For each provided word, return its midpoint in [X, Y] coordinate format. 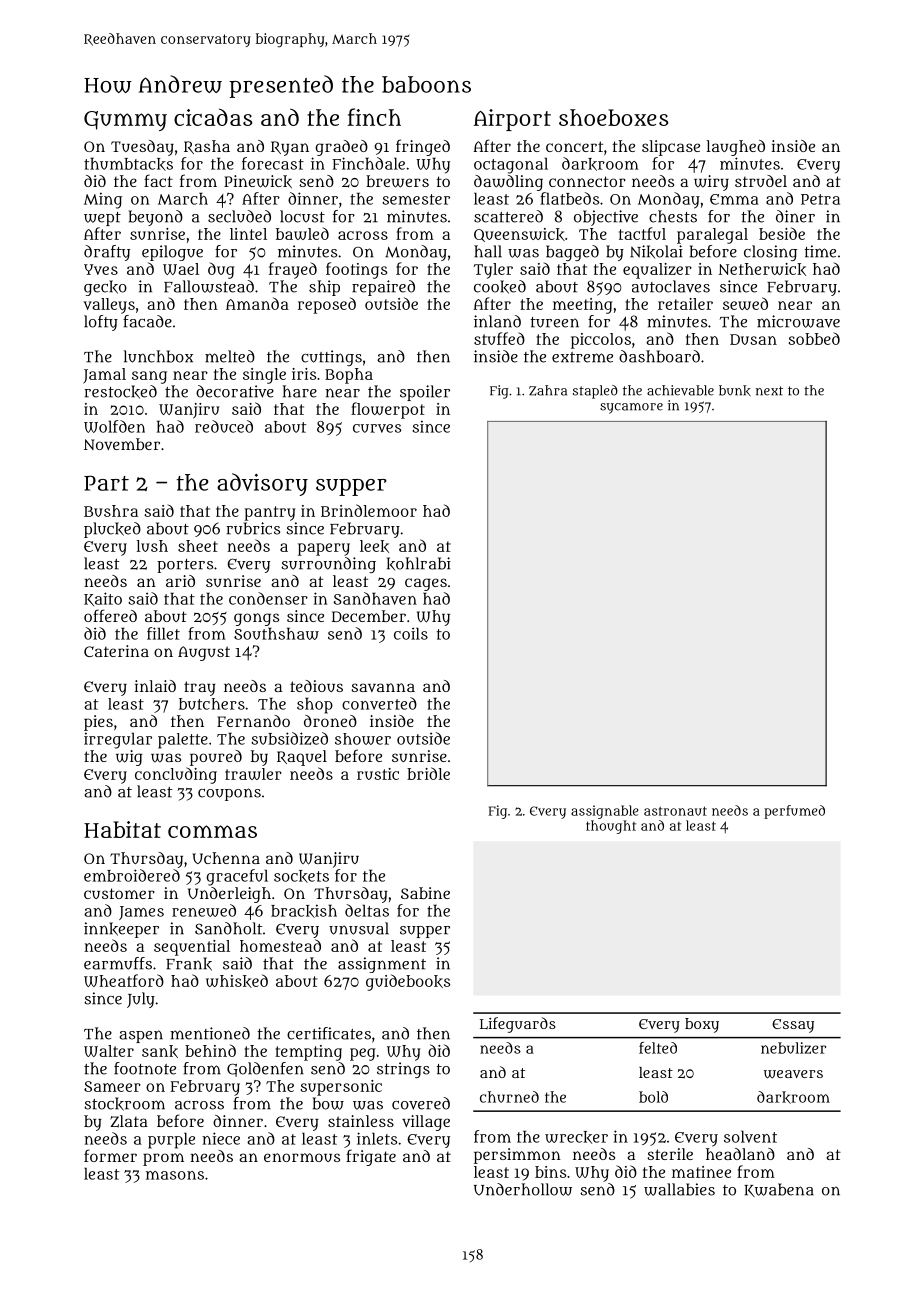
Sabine [425, 893]
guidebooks [408, 982]
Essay [793, 1026]
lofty [101, 323]
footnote [145, 1068]
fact [158, 180]
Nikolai [656, 252]
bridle [428, 773]
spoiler [425, 393]
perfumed [794, 812]
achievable [680, 390]
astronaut [675, 811]
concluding [176, 775]
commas [212, 831]
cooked [500, 287]
